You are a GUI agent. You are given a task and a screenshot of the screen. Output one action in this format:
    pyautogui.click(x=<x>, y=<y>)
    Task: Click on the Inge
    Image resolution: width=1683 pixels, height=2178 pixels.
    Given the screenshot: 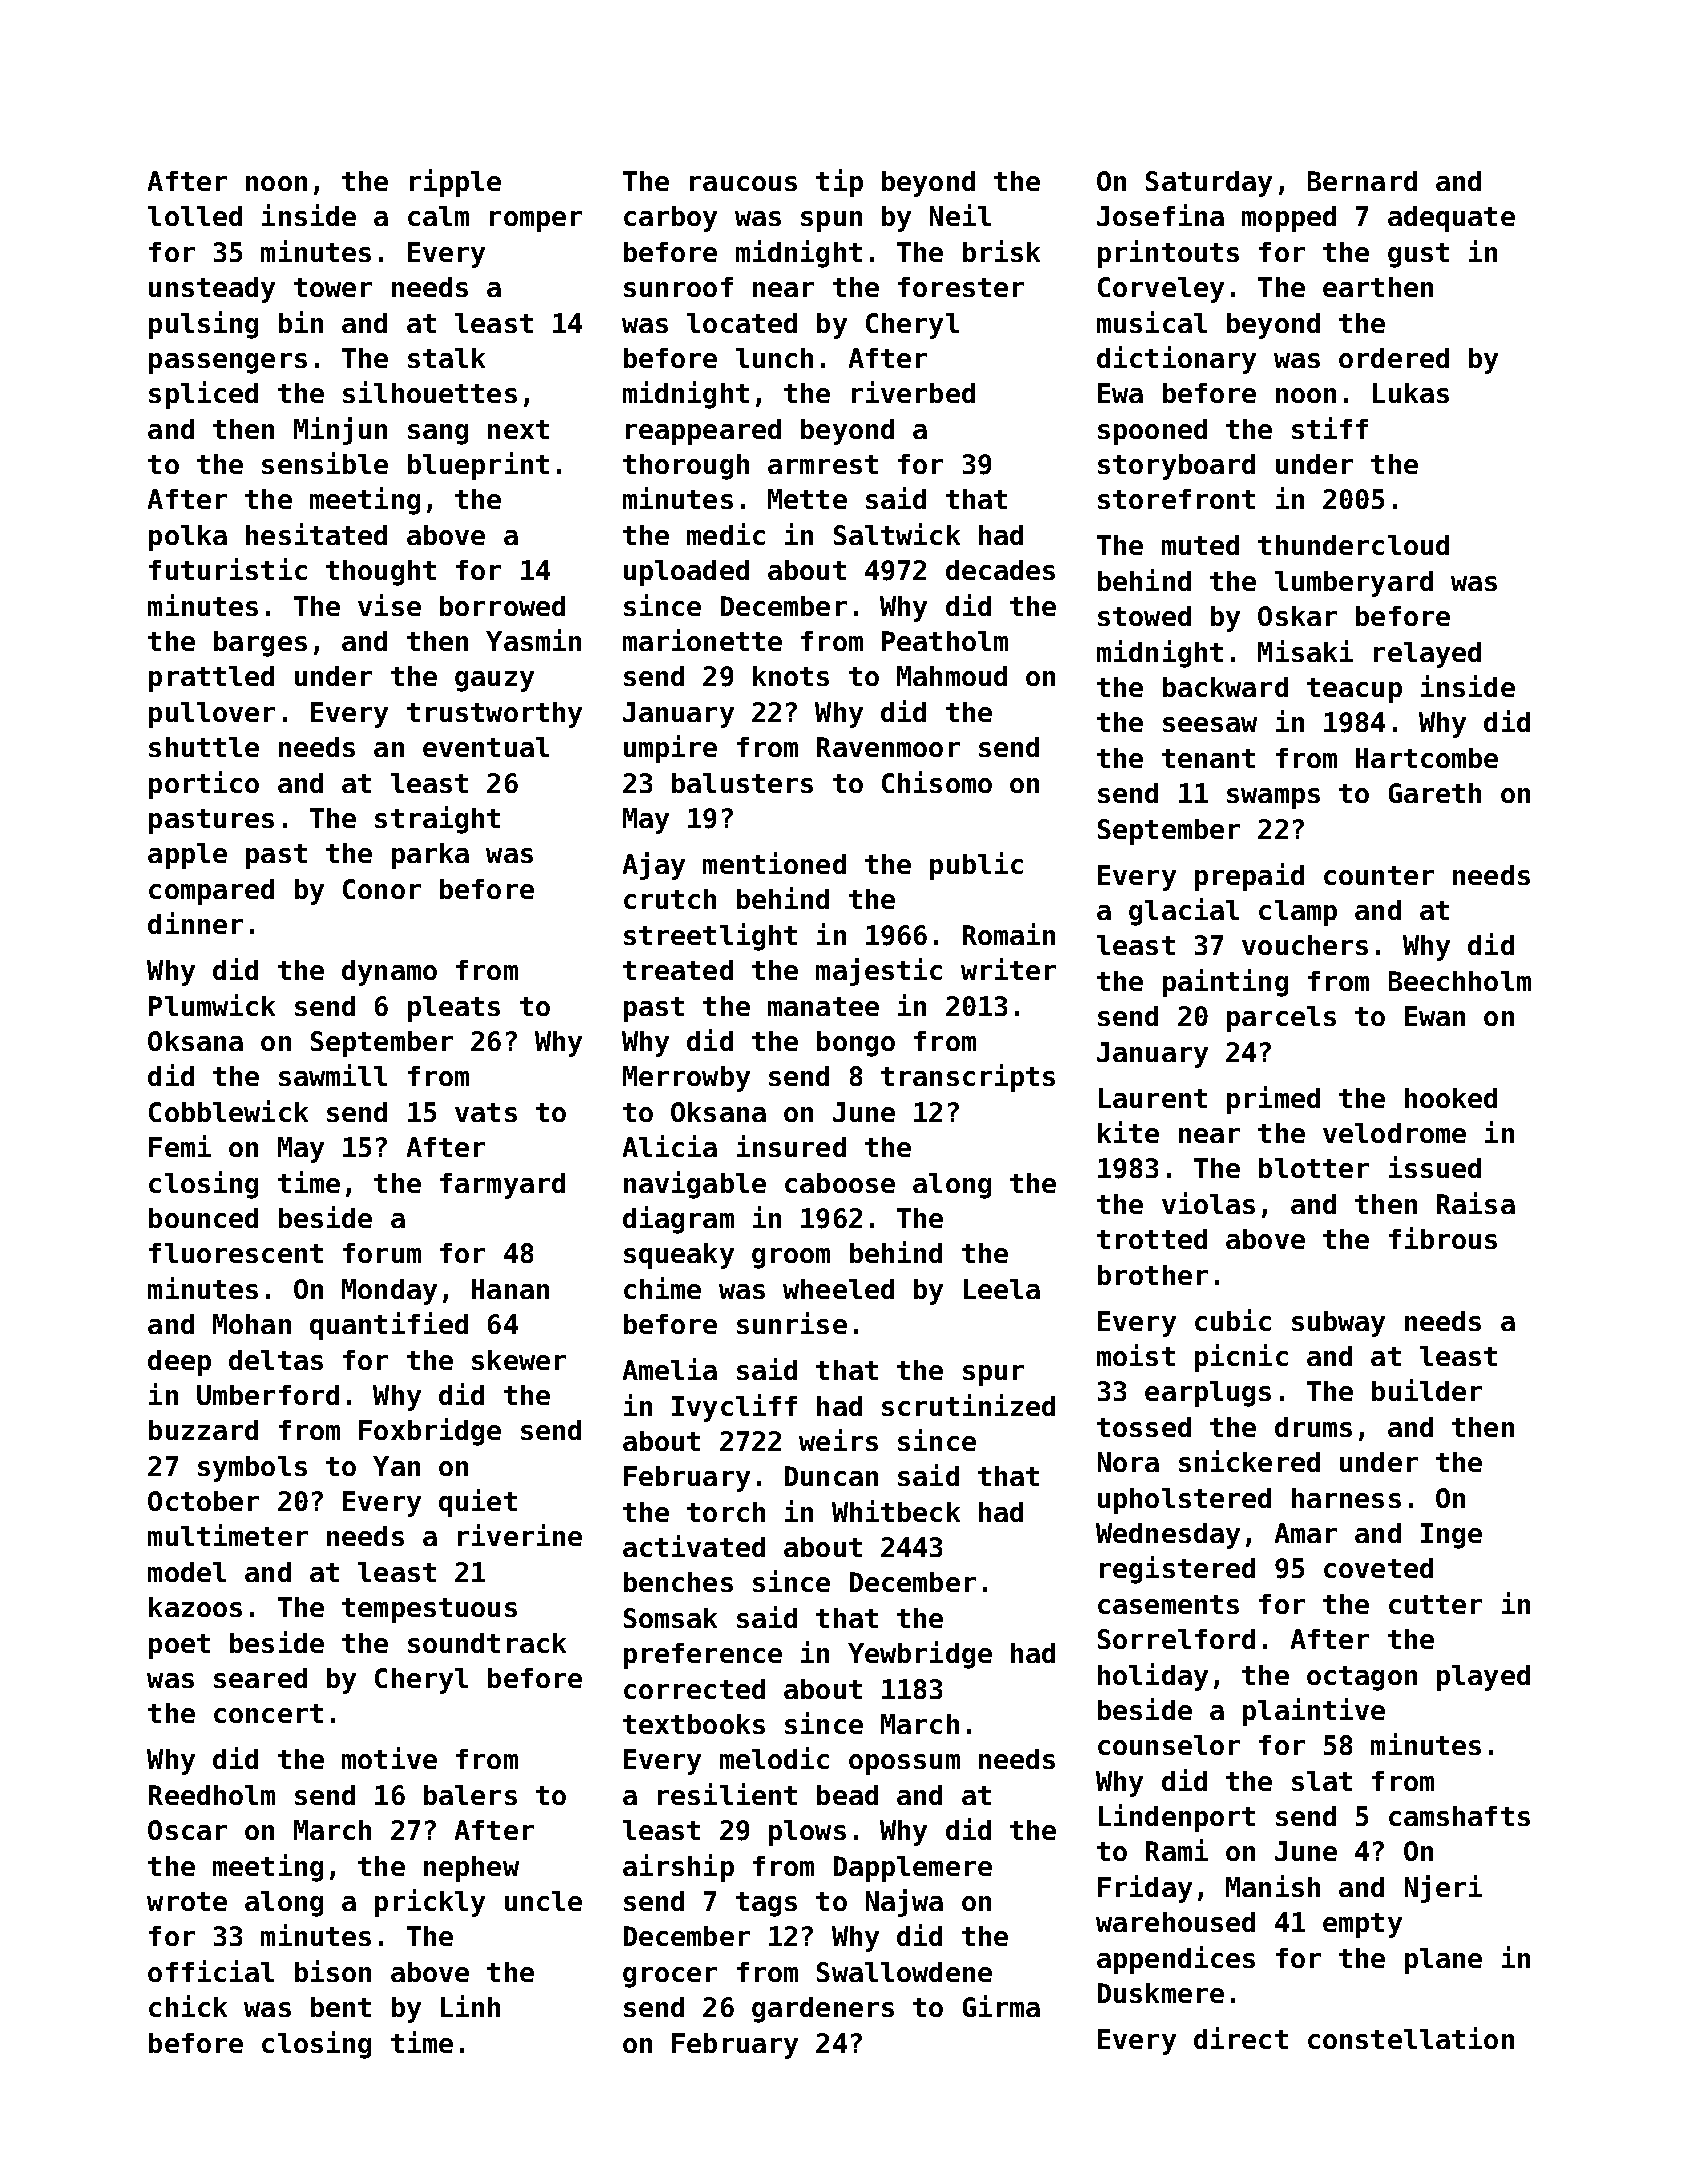 What is the action you would take?
    pyautogui.click(x=1451, y=1536)
